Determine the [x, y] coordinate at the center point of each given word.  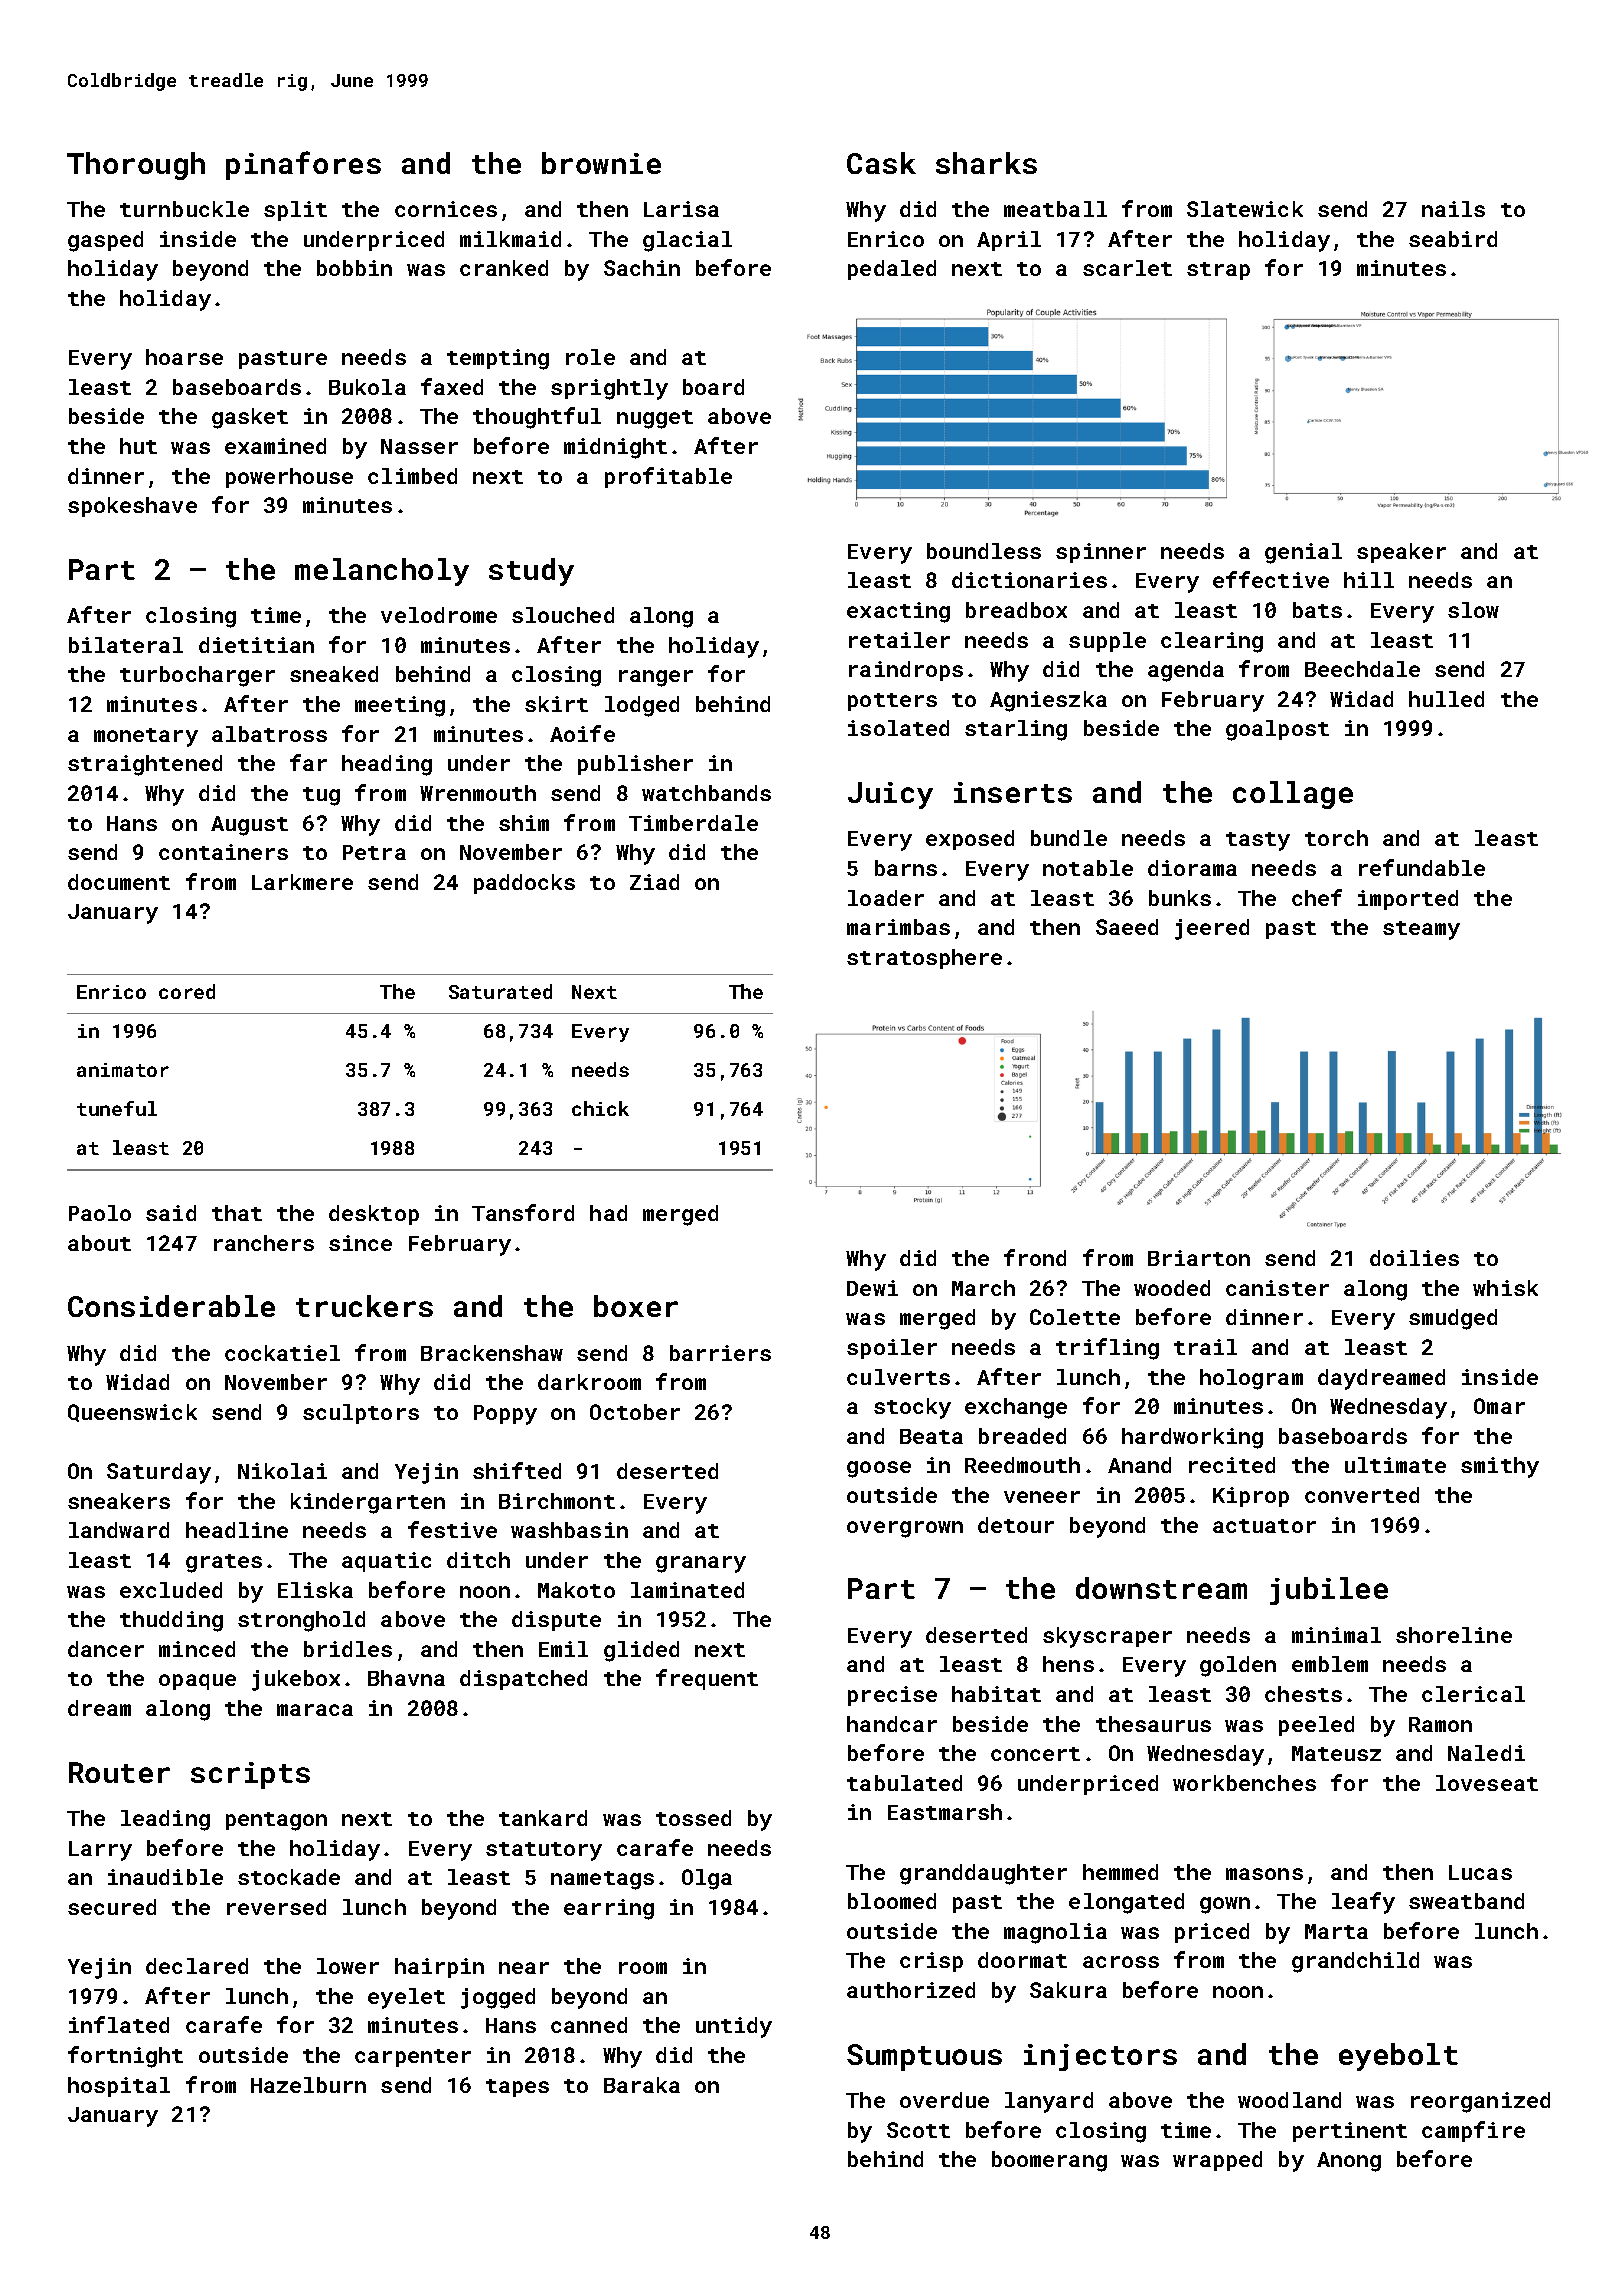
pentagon [276, 1821]
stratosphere [924, 959]
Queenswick [132, 1413]
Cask [881, 163]
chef [1317, 897]
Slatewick [1245, 209]
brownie [601, 163]
